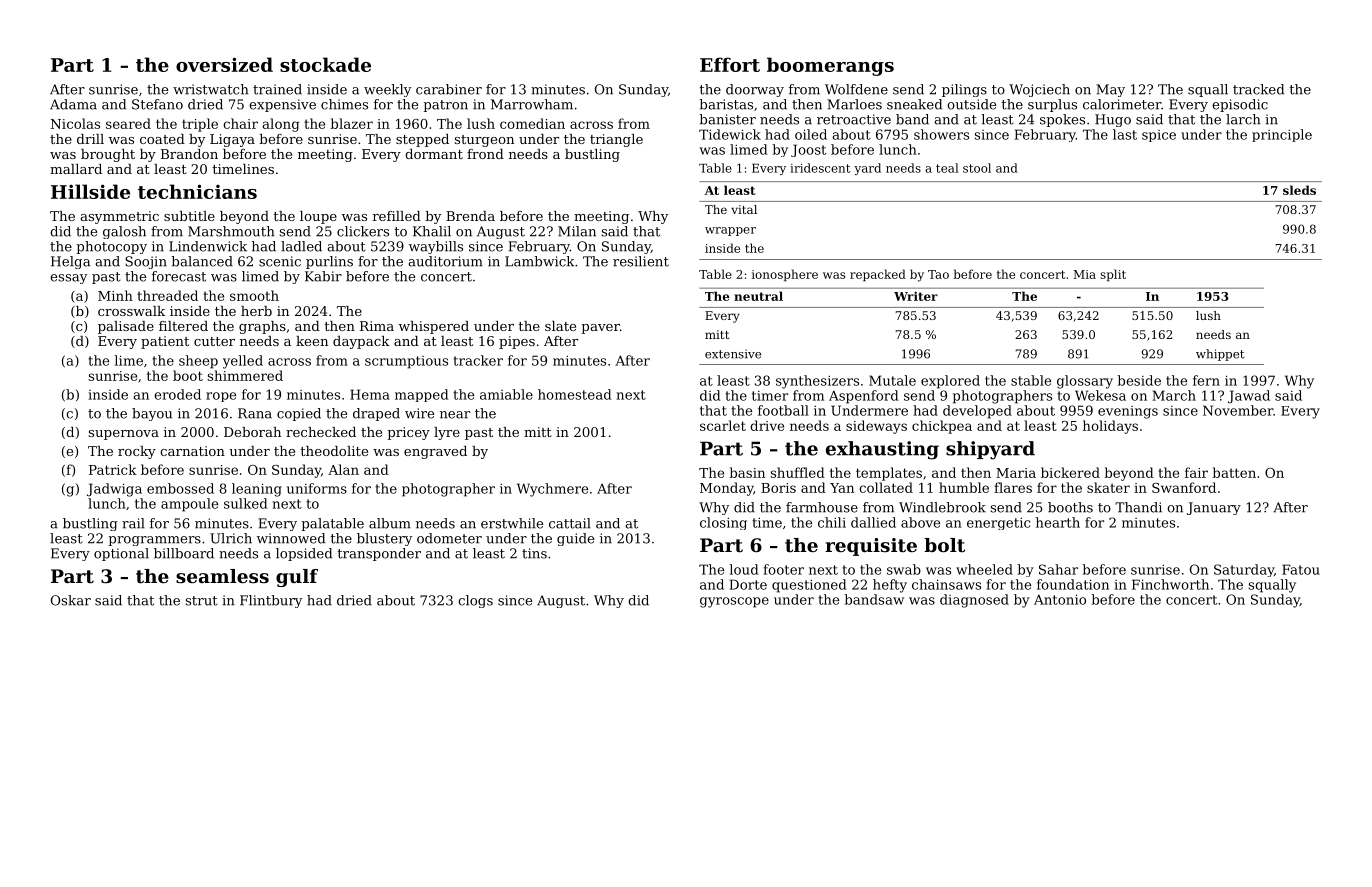 This image has width=1372, height=887. Describe the element at coordinates (809, 586) in the image. I see `questioned` at that location.
